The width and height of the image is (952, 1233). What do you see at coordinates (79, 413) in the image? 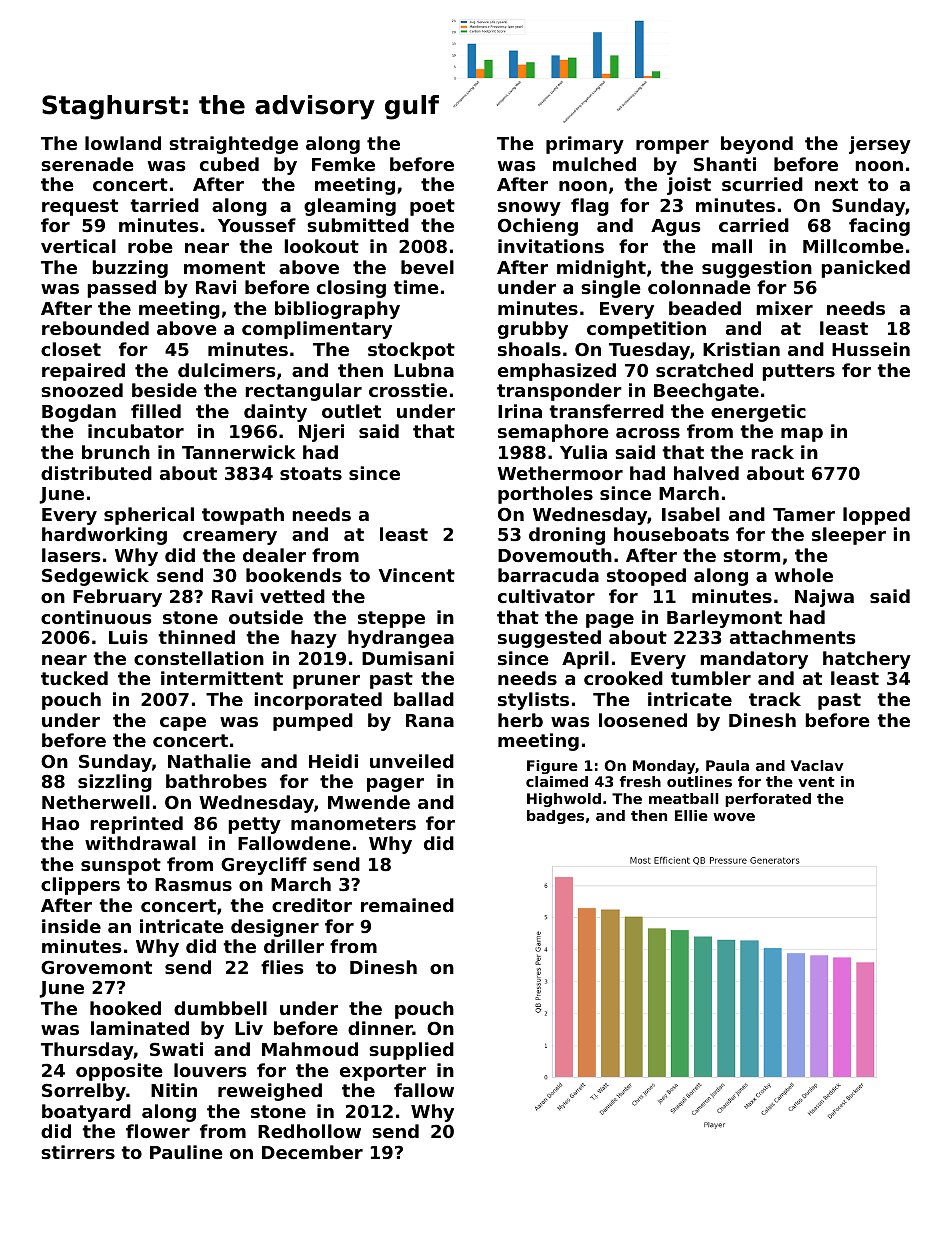
I see `Bogdan` at bounding box center [79, 413].
